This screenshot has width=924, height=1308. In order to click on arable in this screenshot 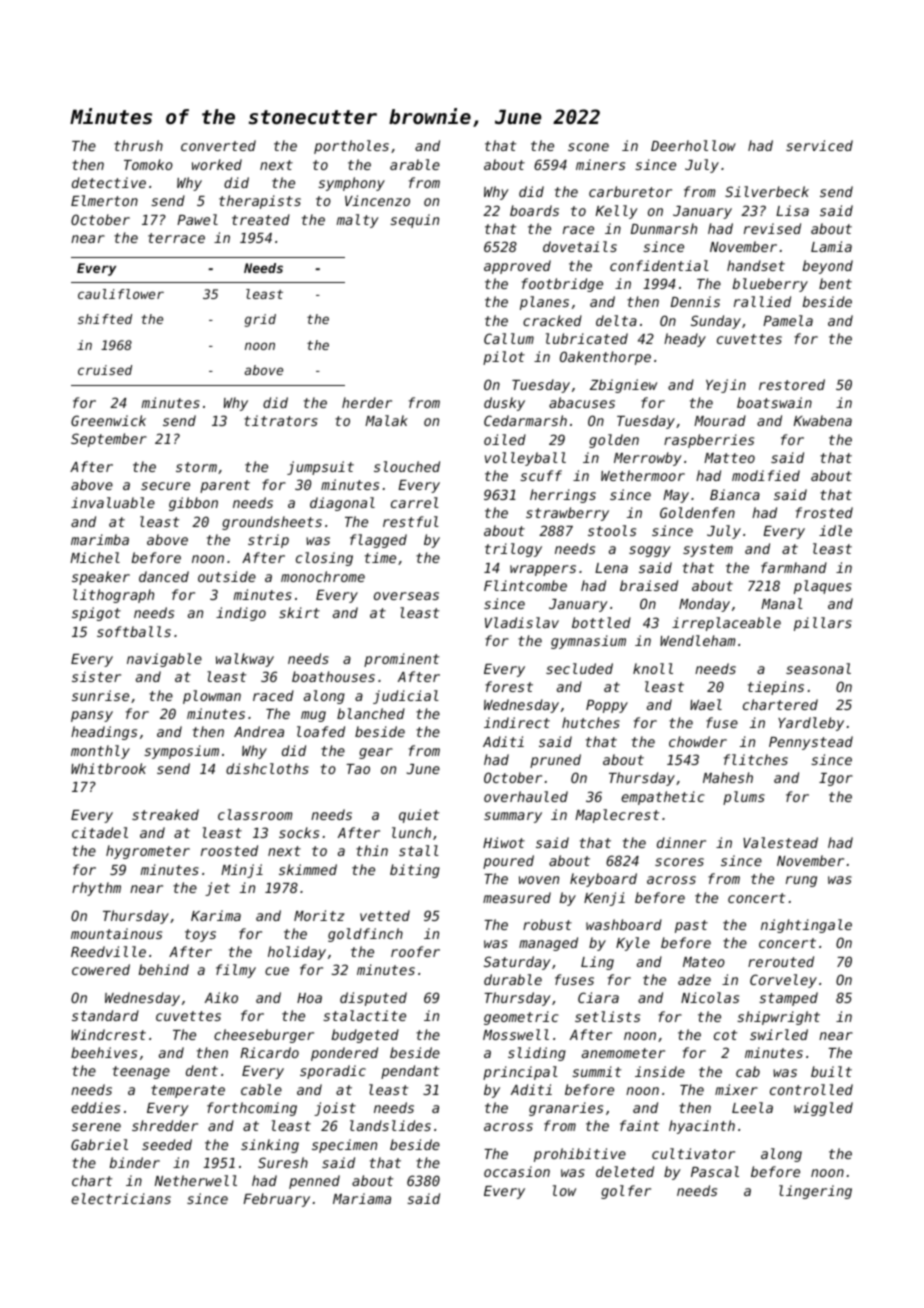, I will do `click(415, 164)`.
